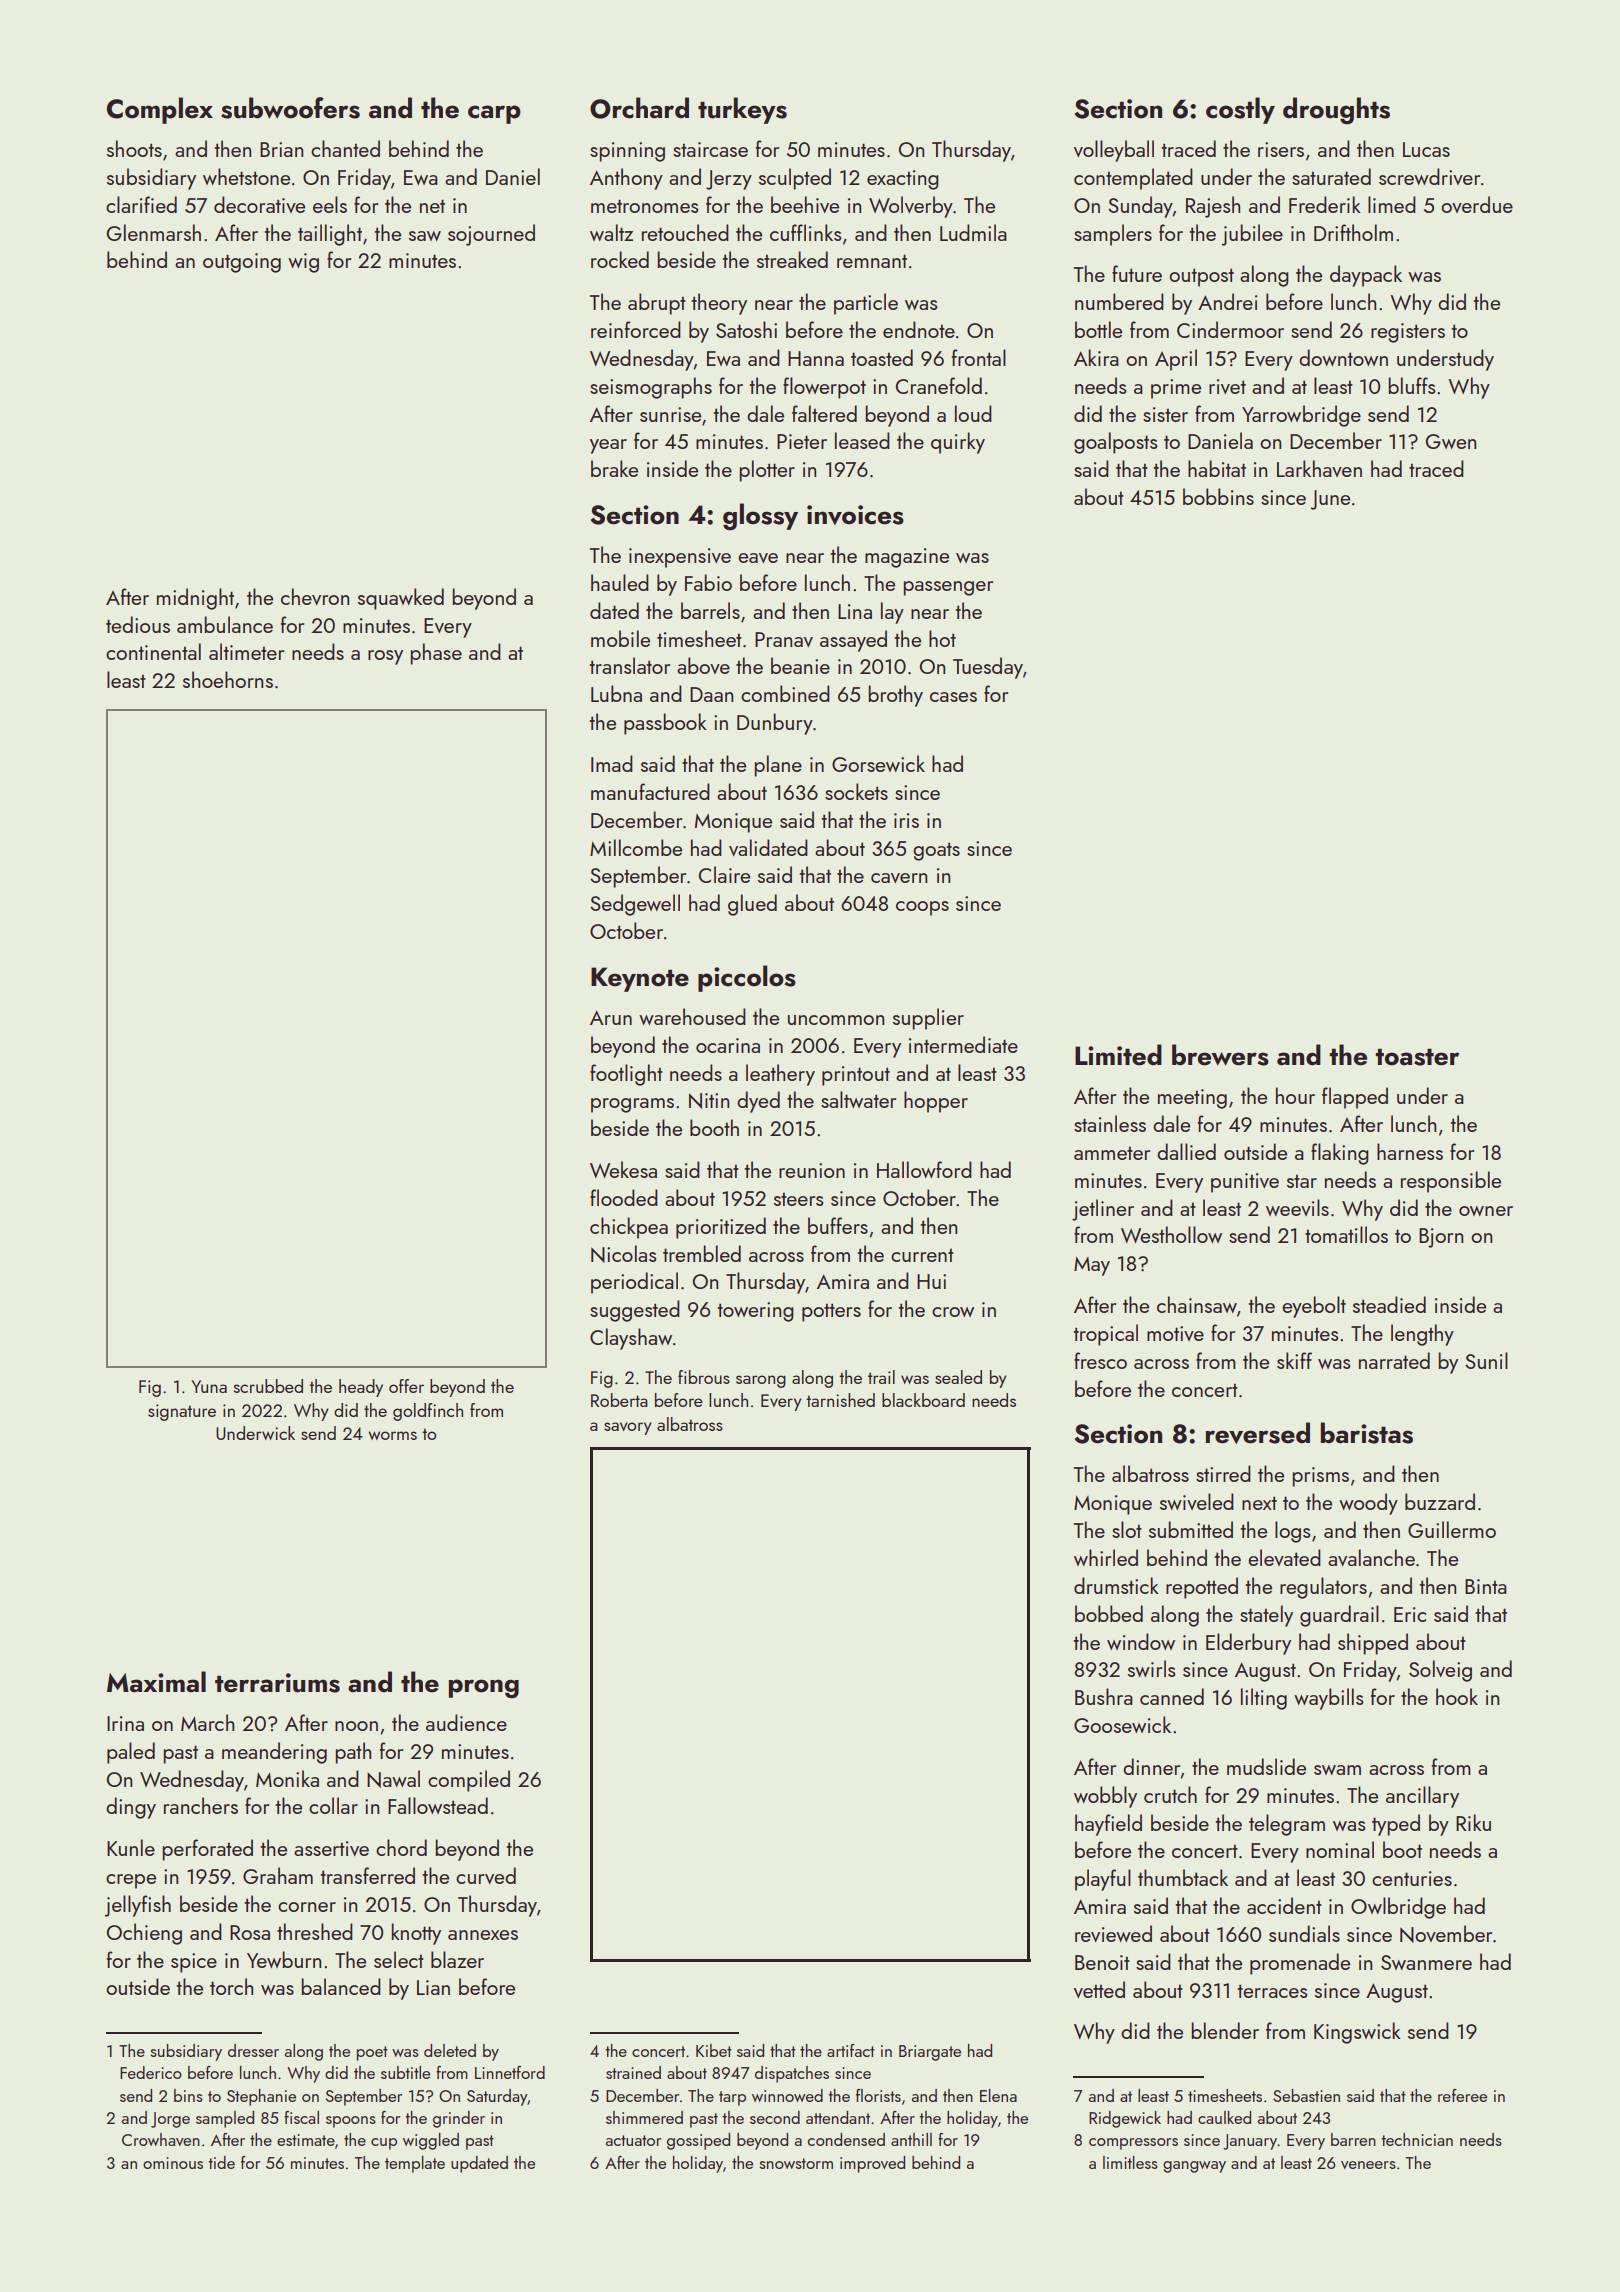 The image size is (1620, 2292). I want to click on wiggled, so click(431, 2141).
